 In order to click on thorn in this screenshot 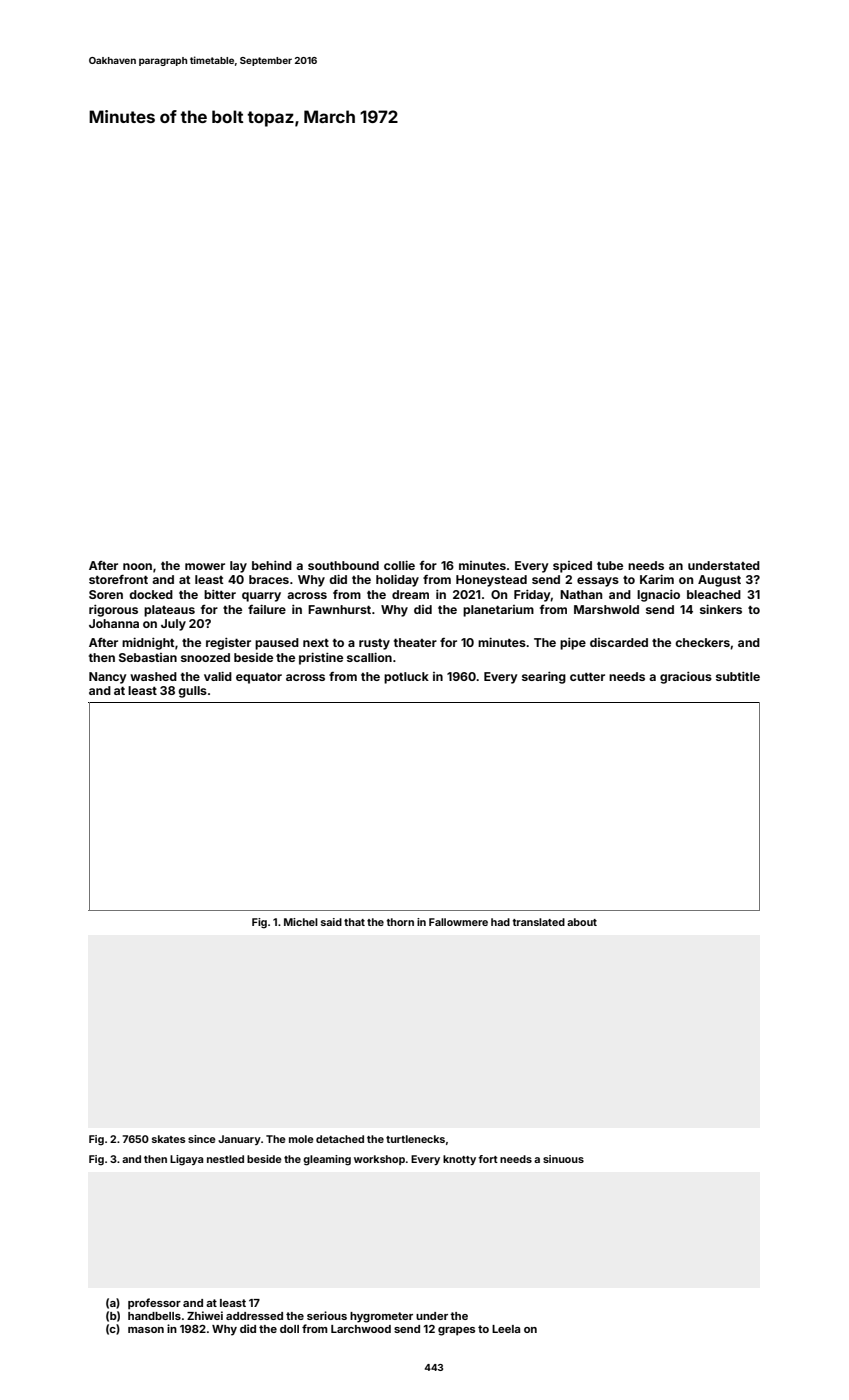, I will do `click(400, 922)`.
